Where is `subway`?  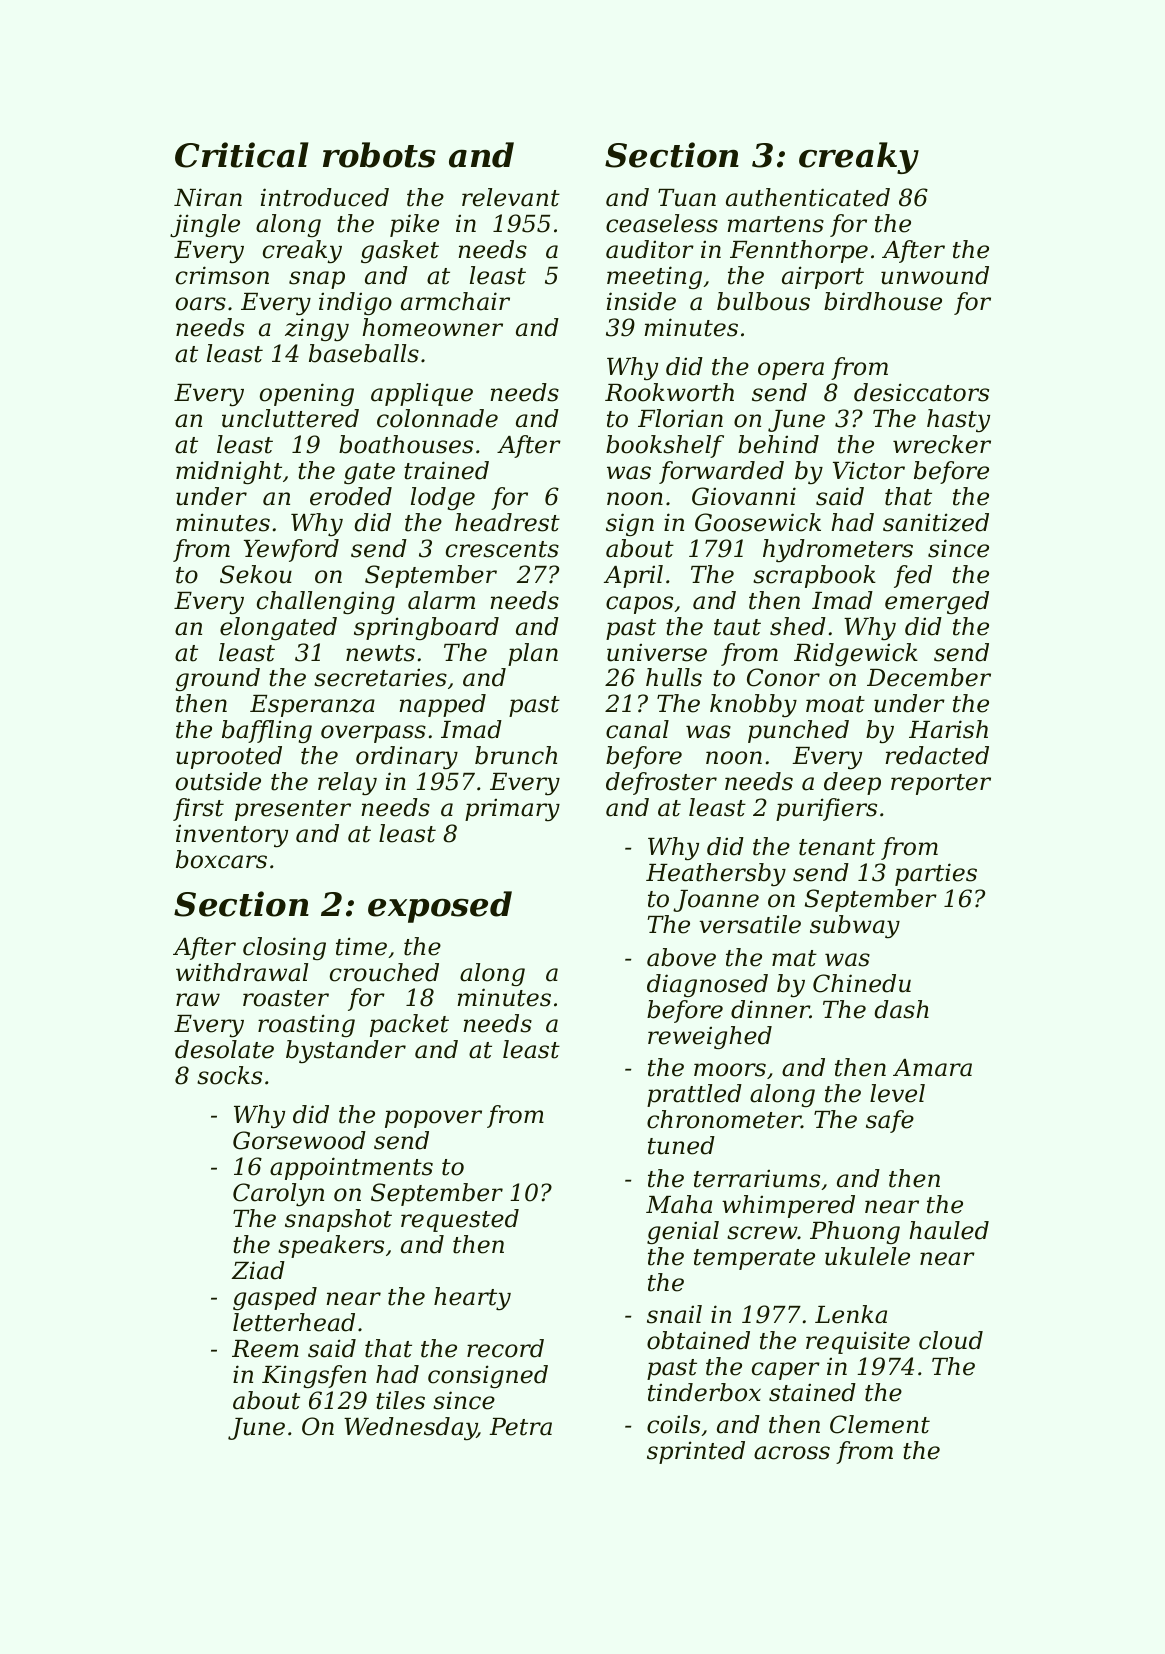
subway is located at coordinates (855, 926).
